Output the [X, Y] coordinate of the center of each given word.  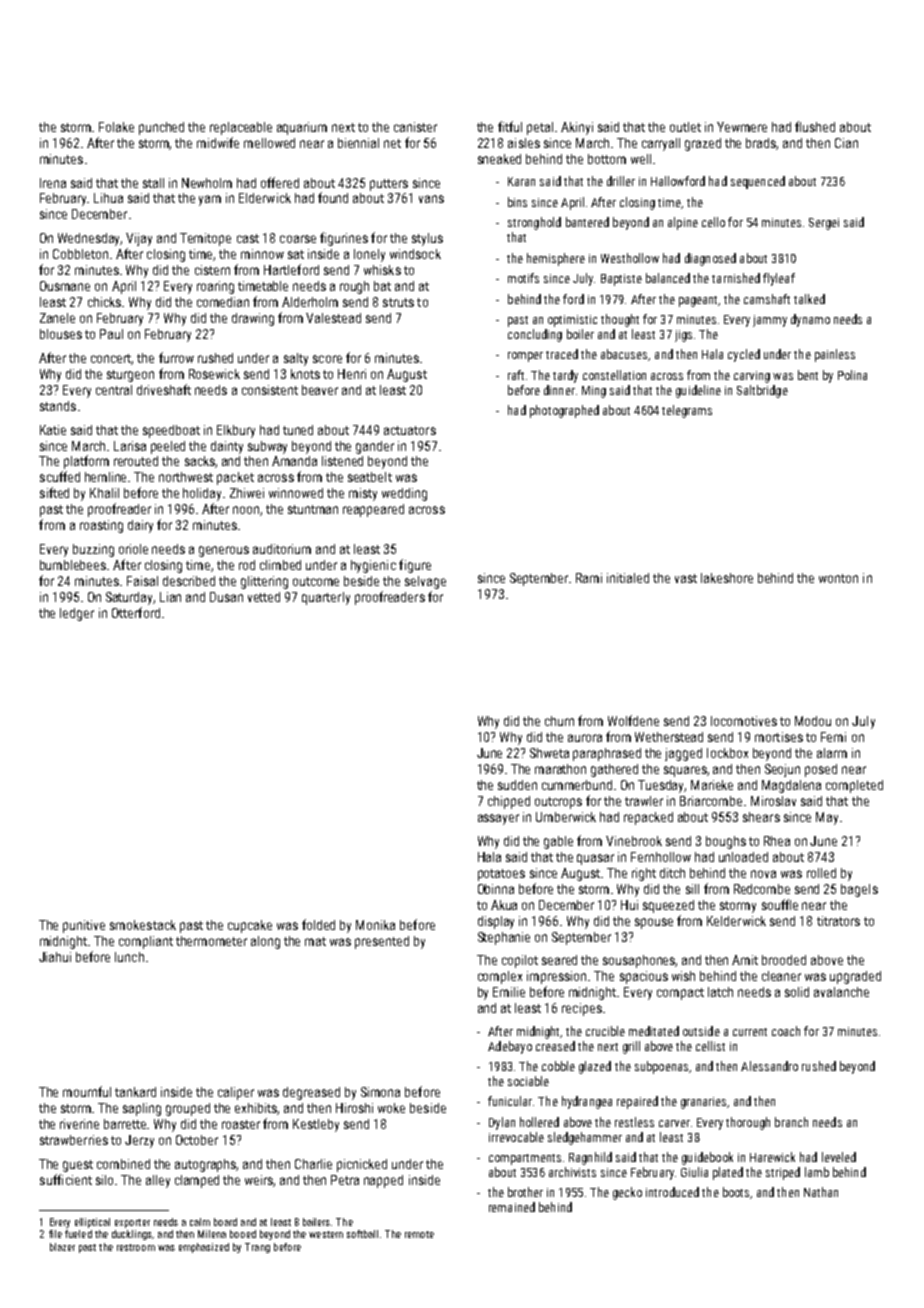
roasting [101, 526]
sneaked [499, 159]
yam [210, 200]
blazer [62, 1247]
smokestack [143, 925]
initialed [628, 578]
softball [362, 1234]
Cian [846, 143]
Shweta [549, 753]
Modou [813, 721]
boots [736, 1192]
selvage [425, 582]
